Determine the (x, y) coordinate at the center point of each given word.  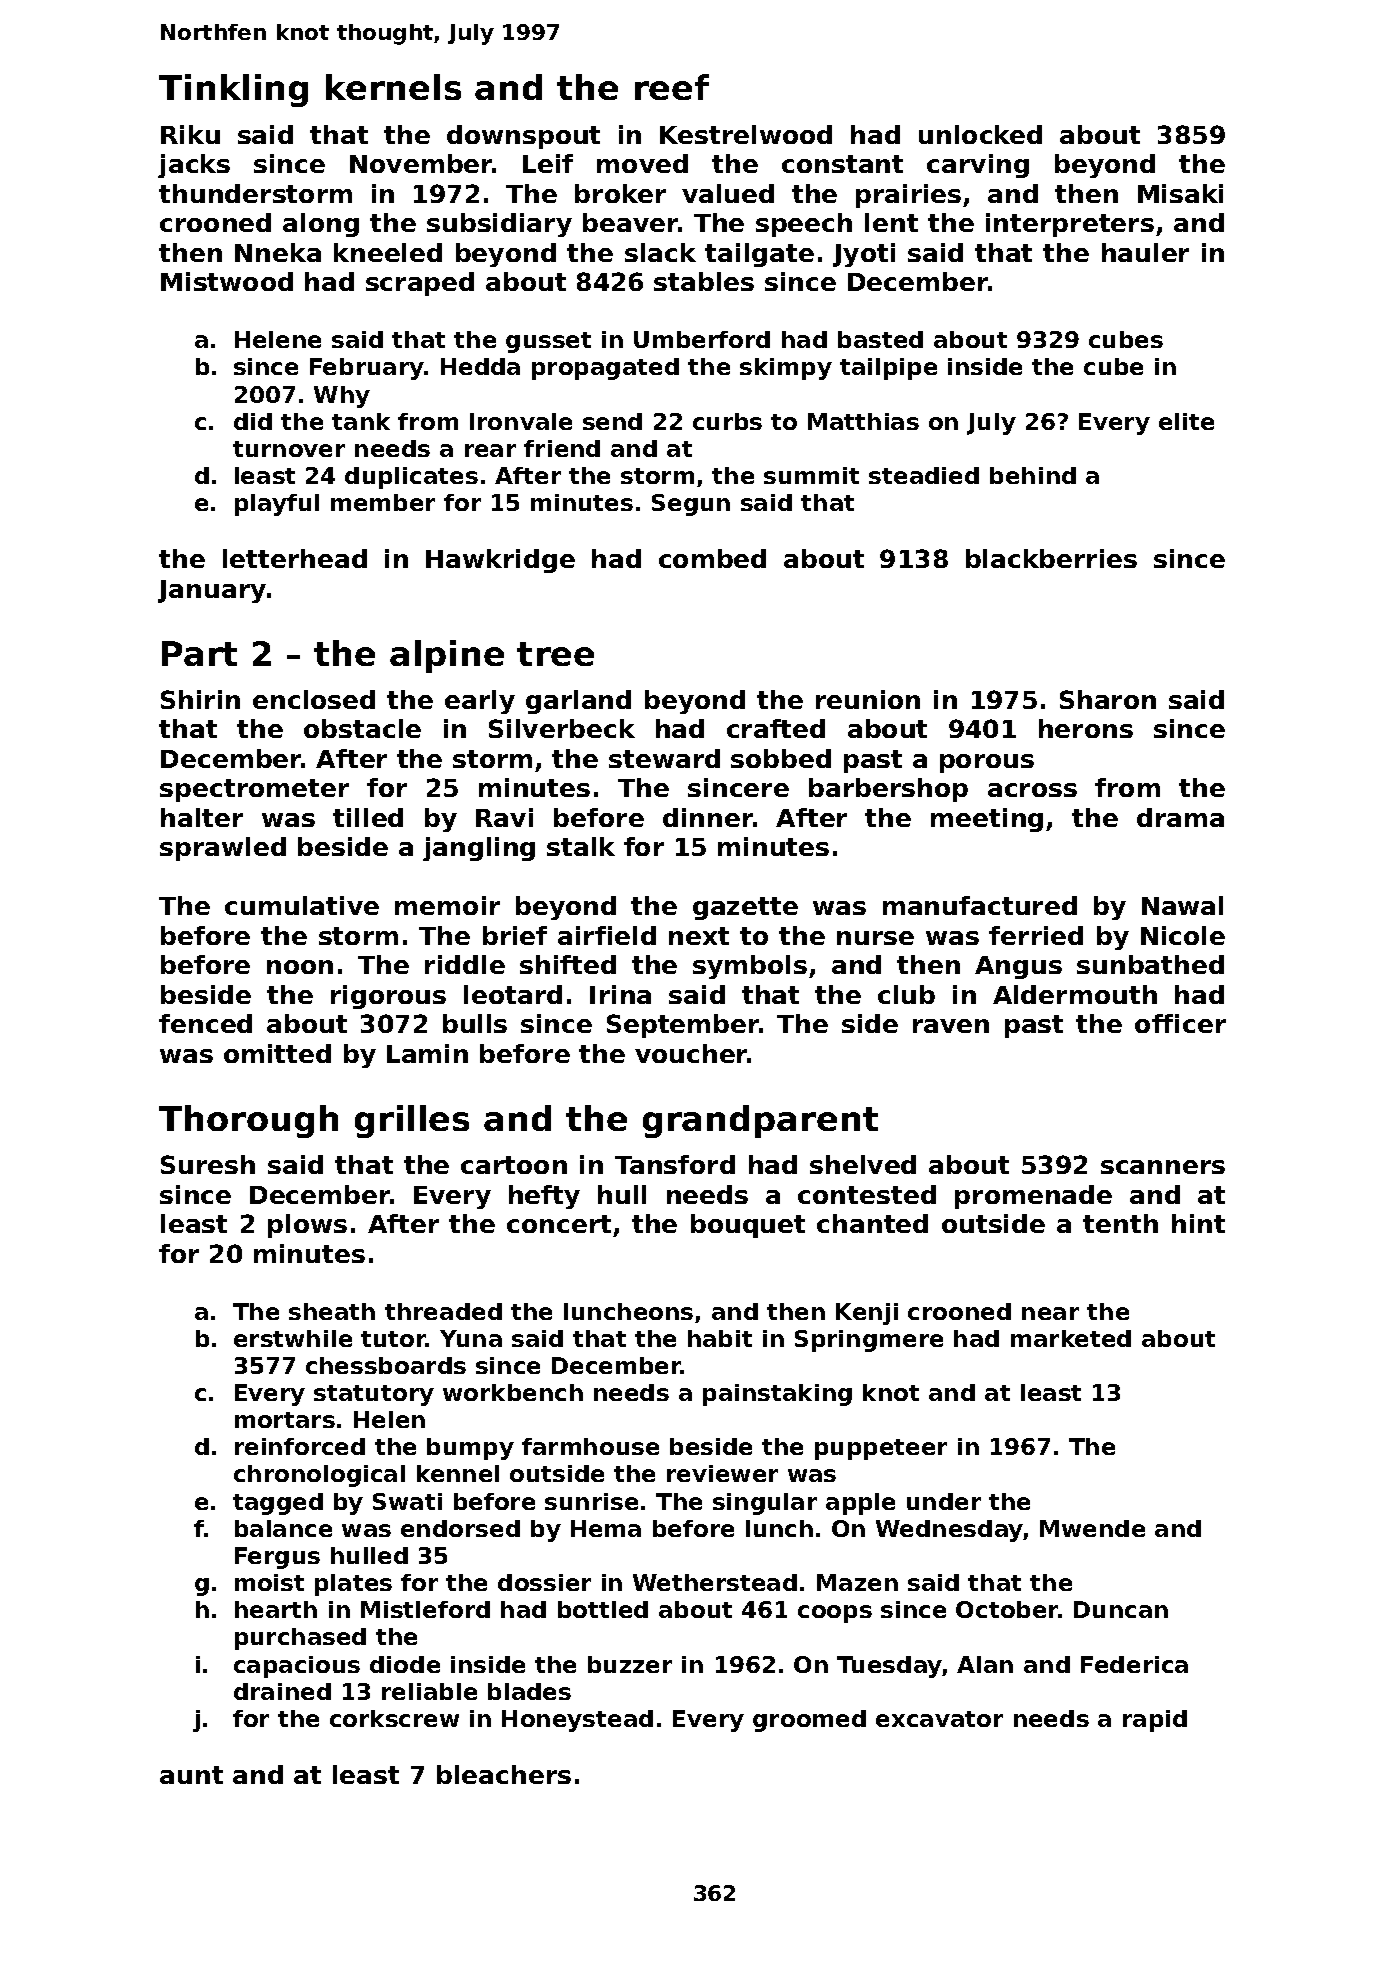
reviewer (722, 1473)
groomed (809, 1721)
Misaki (1180, 193)
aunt (191, 1775)
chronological (319, 1476)
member (383, 502)
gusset (548, 342)
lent (891, 222)
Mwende (1092, 1528)
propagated (605, 369)
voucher (691, 1053)
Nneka (278, 252)
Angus (1018, 967)
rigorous (388, 997)
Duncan (1121, 1609)
